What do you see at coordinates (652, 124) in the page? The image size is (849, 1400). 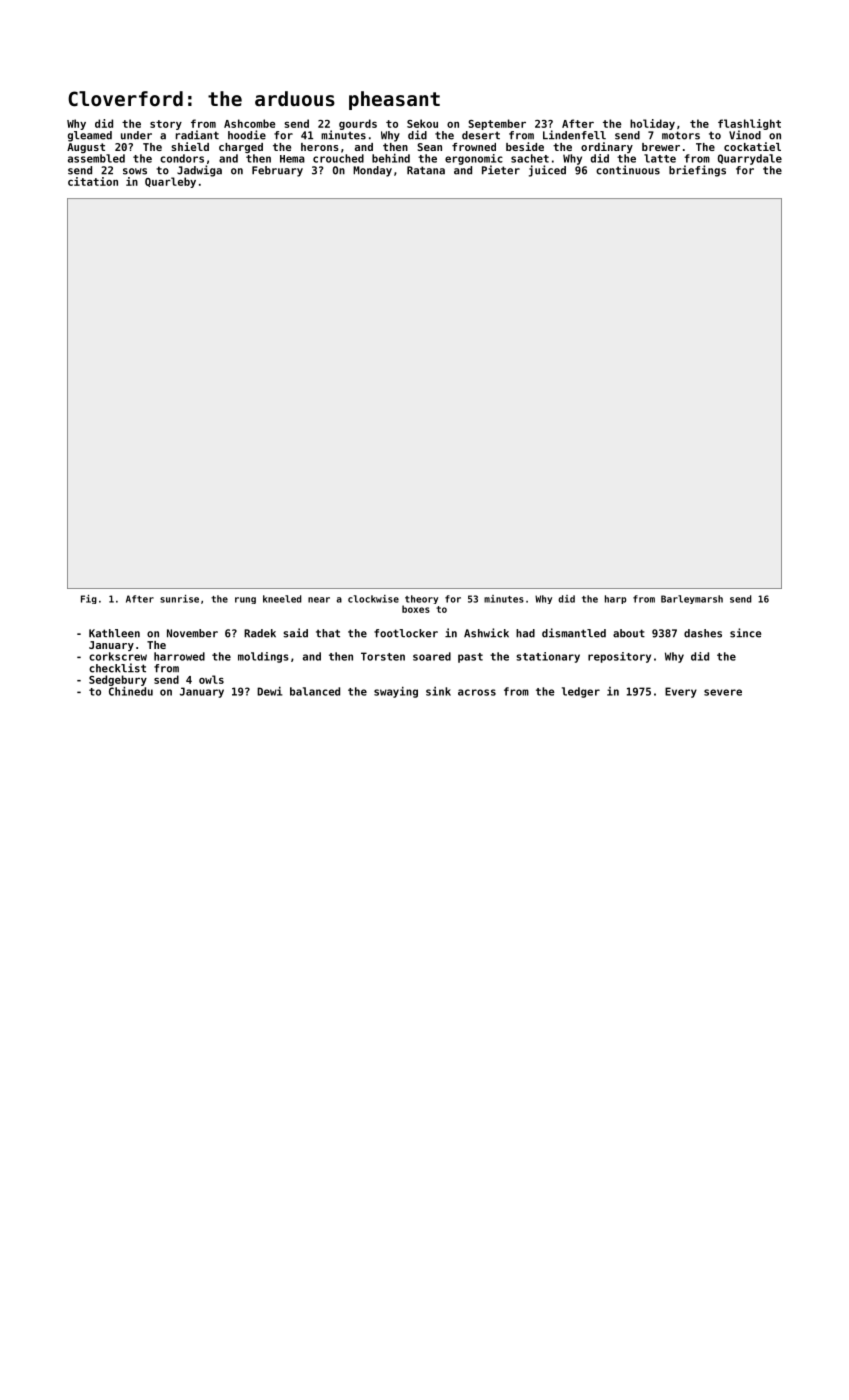 I see `holiday` at bounding box center [652, 124].
